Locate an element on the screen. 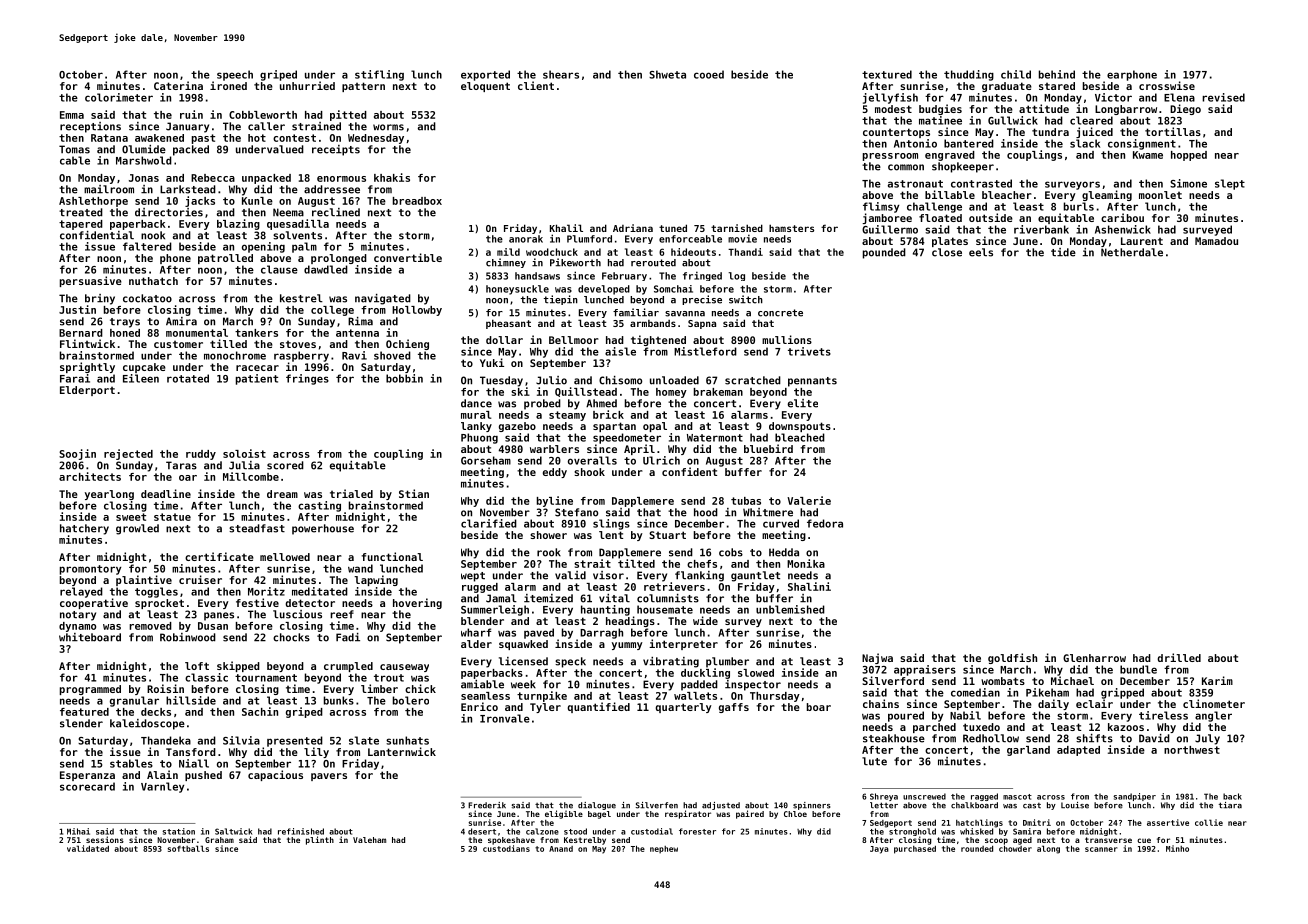  sessions is located at coordinates (105, 839).
